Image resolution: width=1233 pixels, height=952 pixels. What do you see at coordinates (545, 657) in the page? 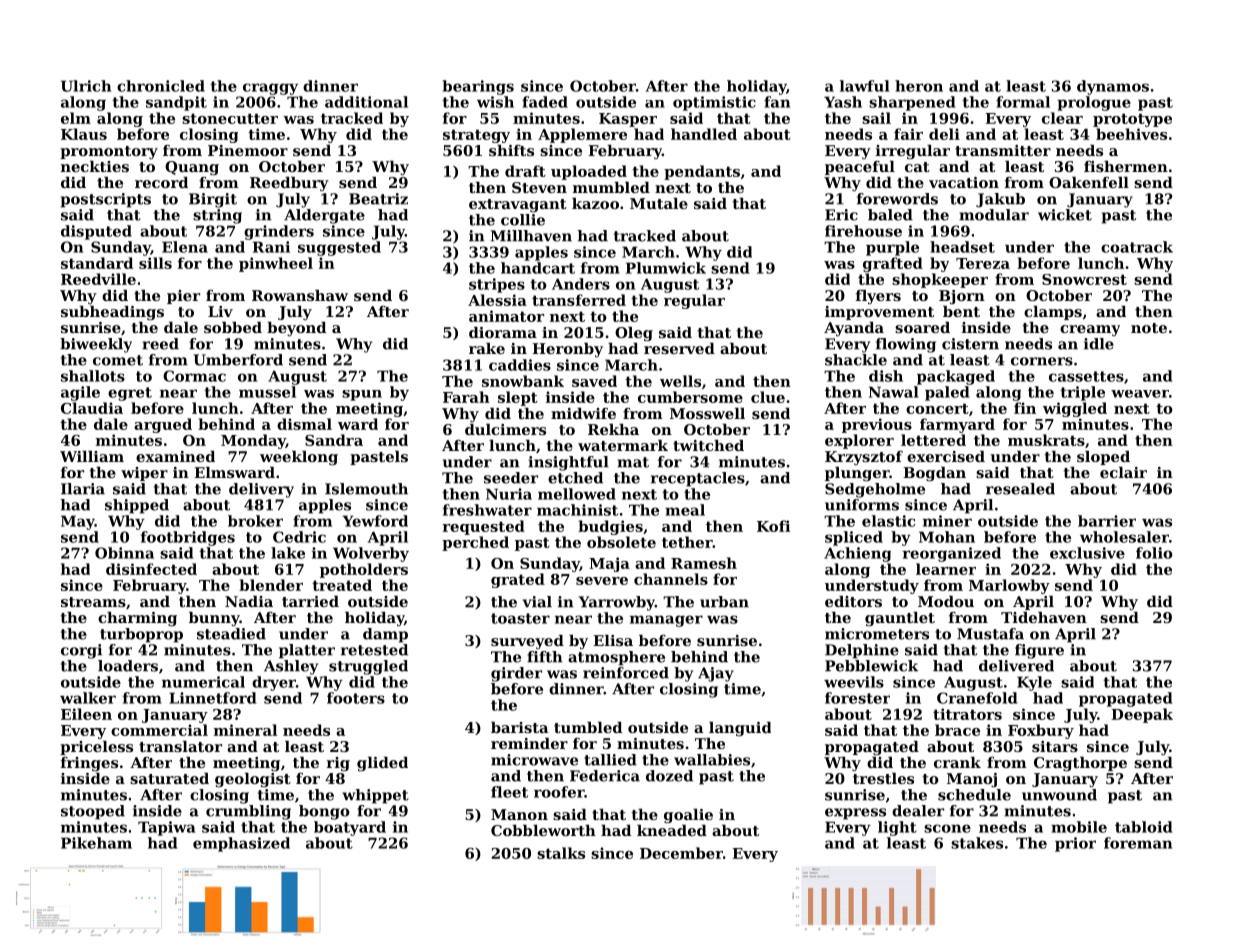
I see `fifth` at bounding box center [545, 657].
